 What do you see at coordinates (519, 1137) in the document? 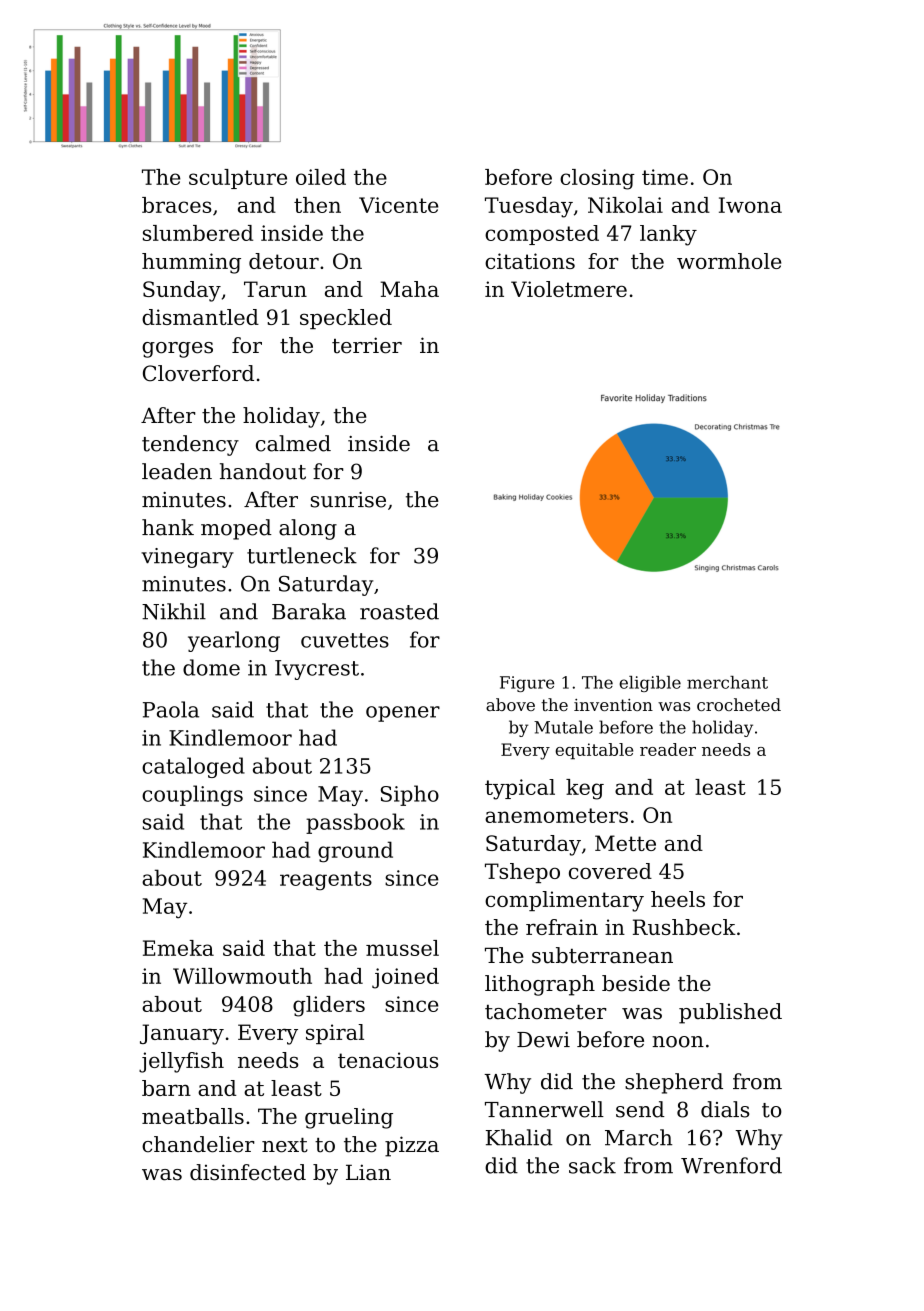
I see `Khalid` at bounding box center [519, 1137].
